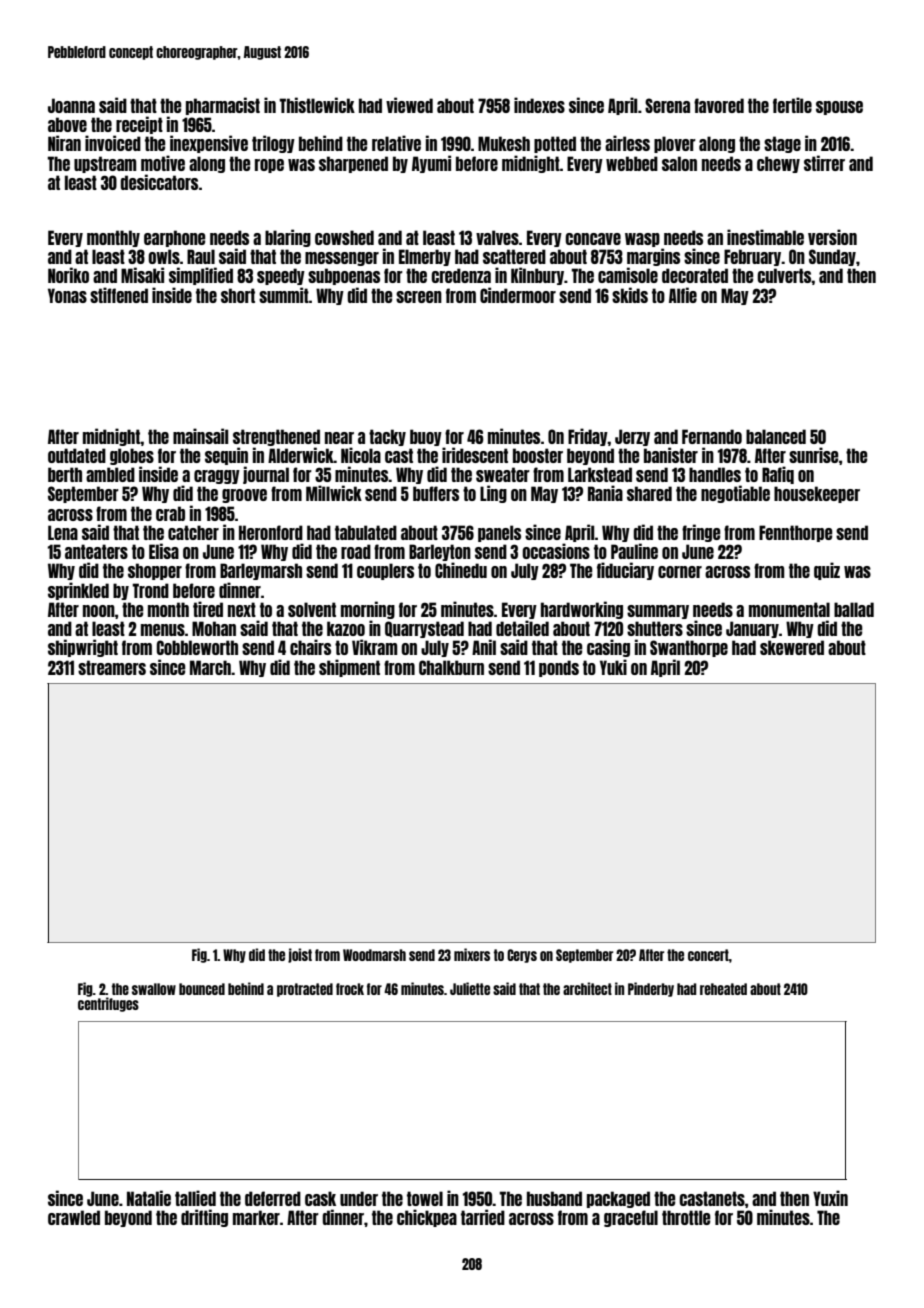 Image resolution: width=924 pixels, height=1308 pixels. Describe the element at coordinates (64, 143) in the screenshot. I see `Niran` at that location.
